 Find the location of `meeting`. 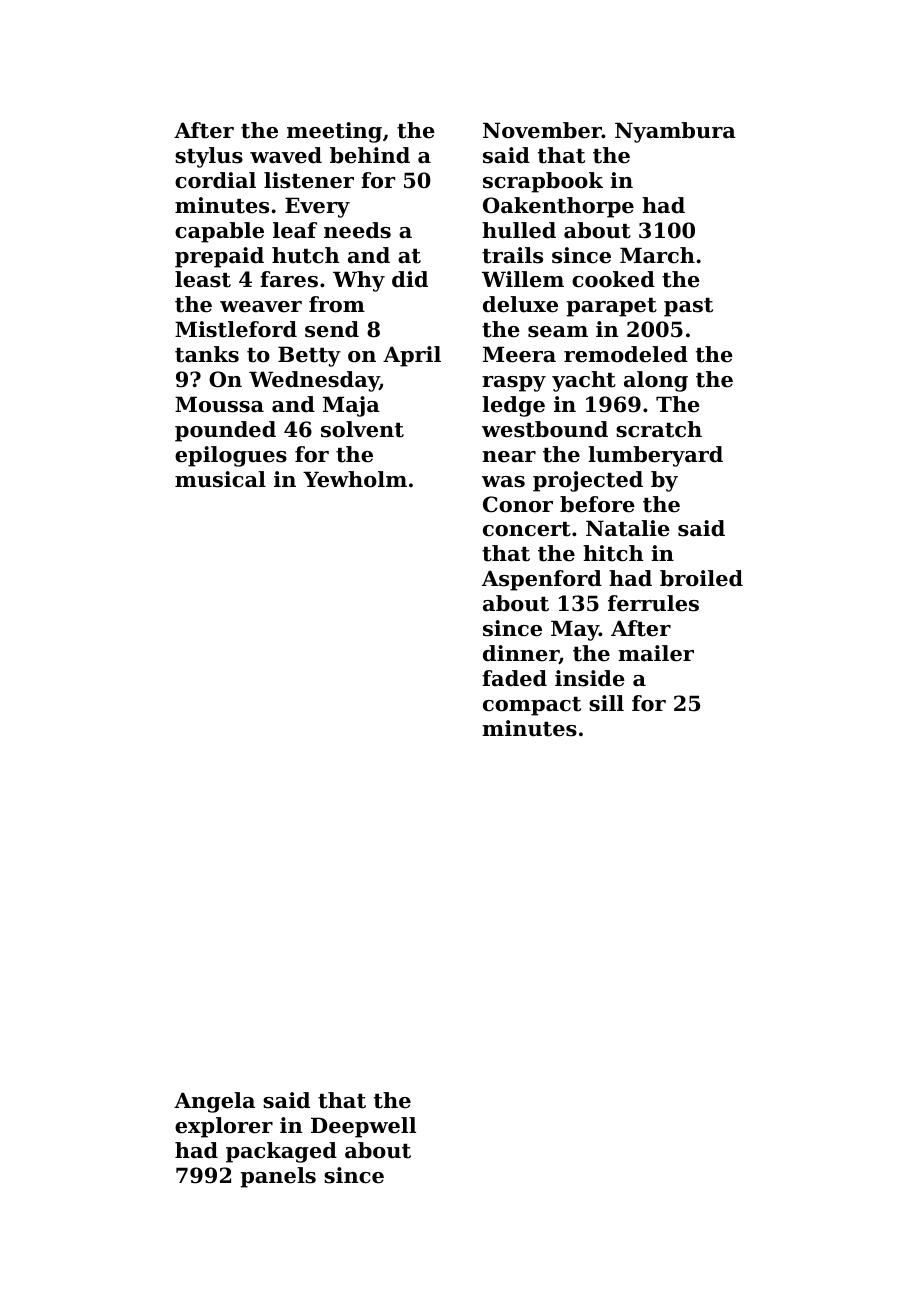

meeting is located at coordinates (334, 132).
